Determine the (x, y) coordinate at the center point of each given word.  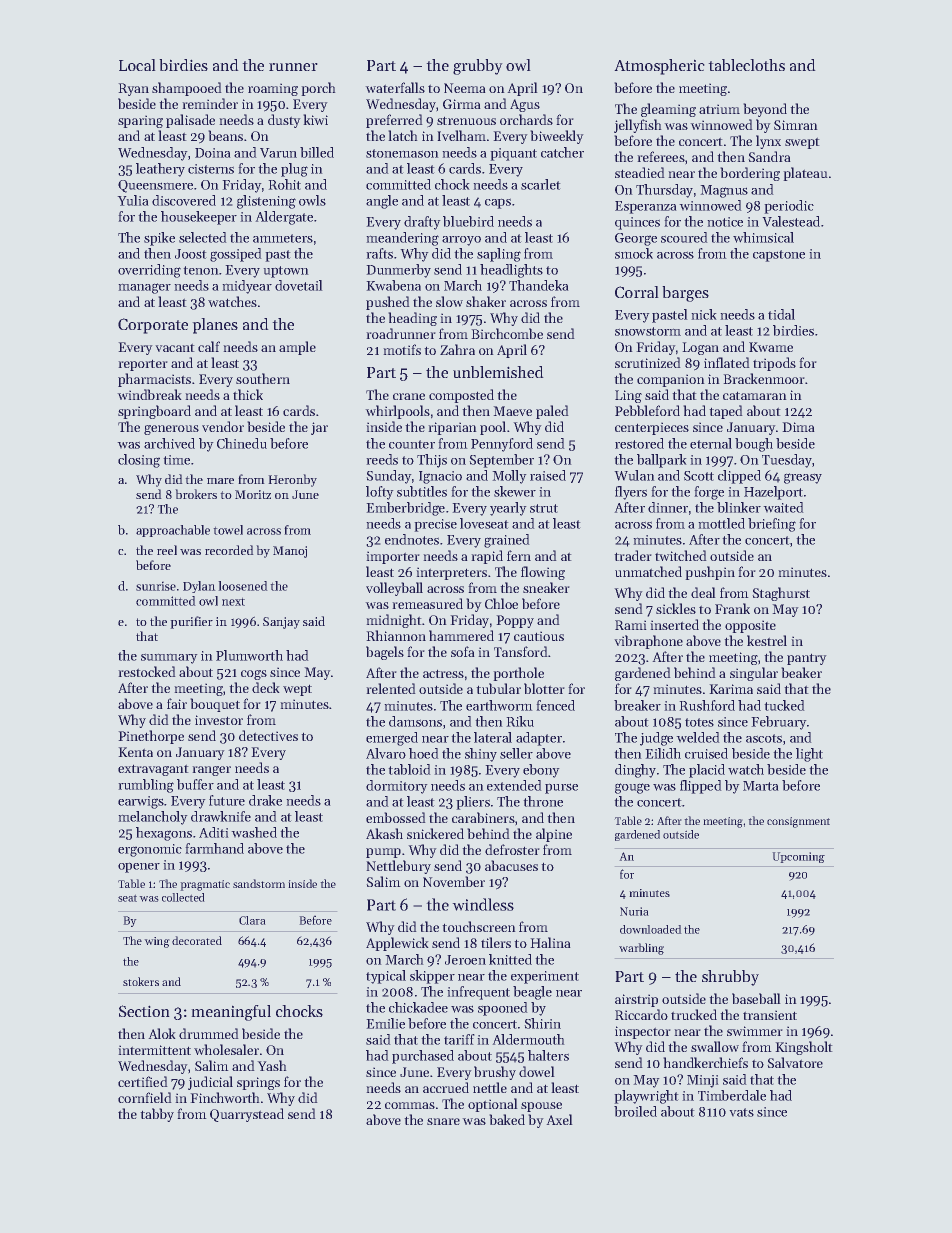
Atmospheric (659, 67)
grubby (478, 67)
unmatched (648, 571)
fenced (555, 705)
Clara (252, 920)
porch (318, 89)
